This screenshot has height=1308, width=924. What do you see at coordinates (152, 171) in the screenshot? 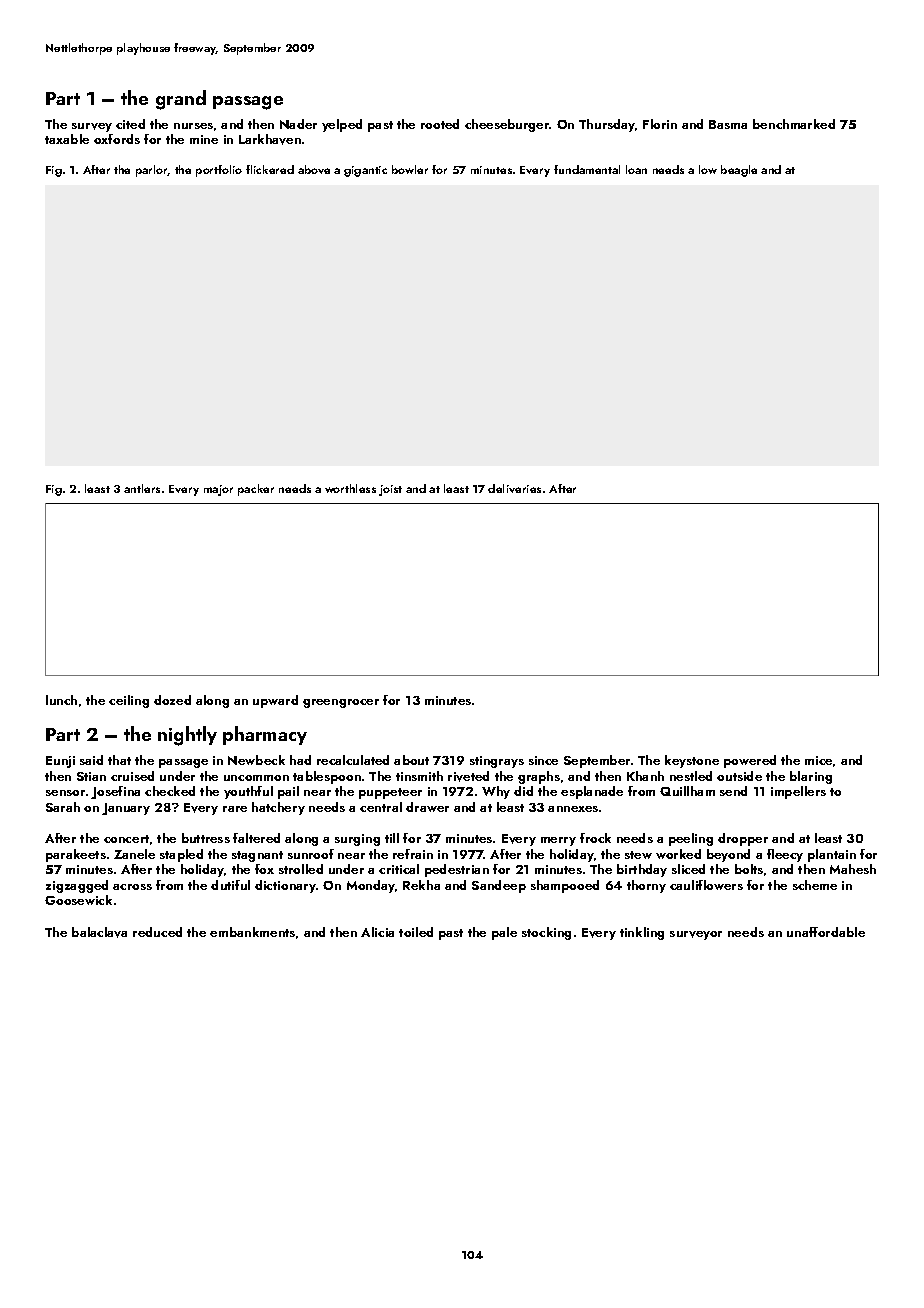
I see `parlor` at bounding box center [152, 171].
